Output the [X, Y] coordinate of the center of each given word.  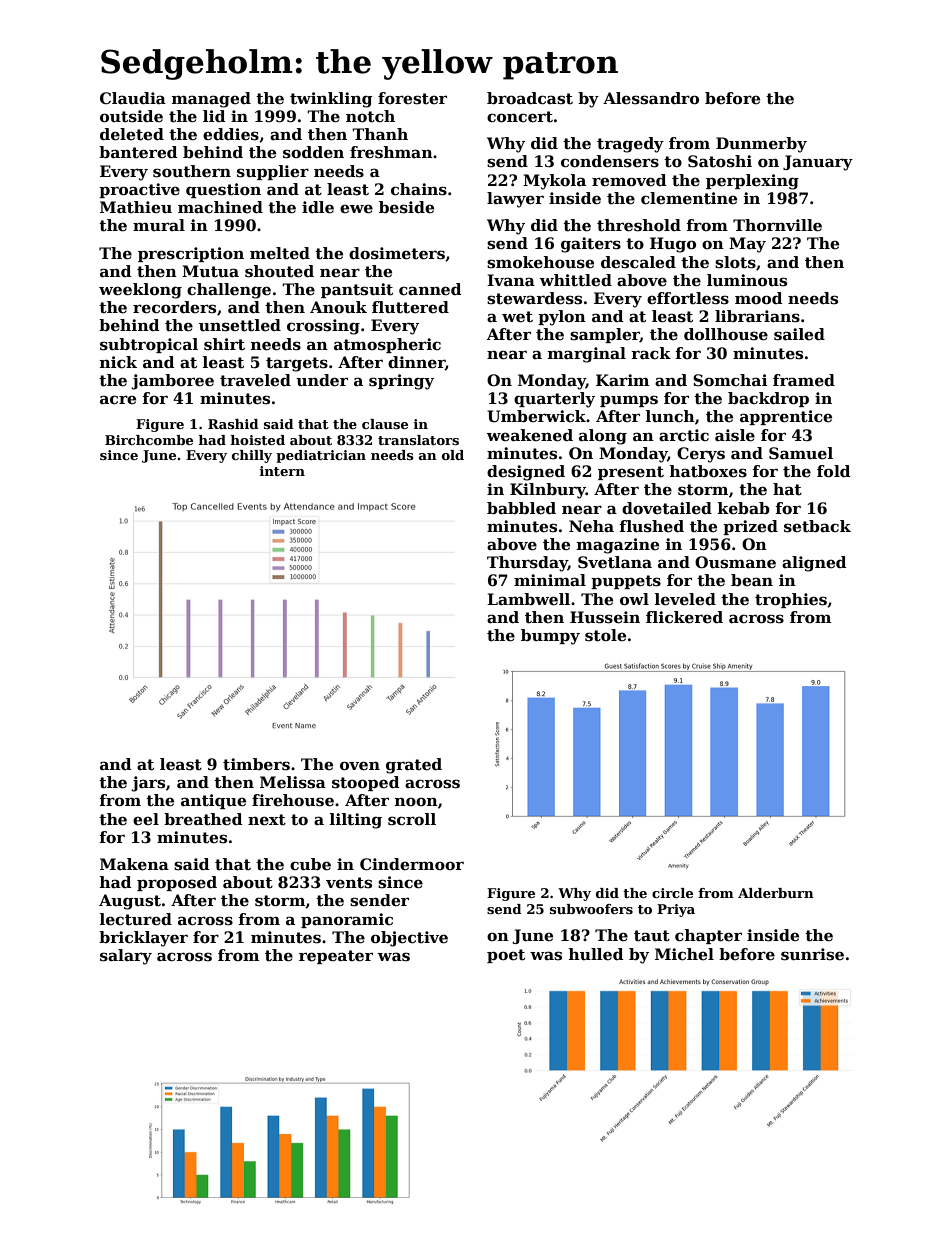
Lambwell [528, 599]
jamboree [172, 382]
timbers [256, 764]
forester [412, 98]
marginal [587, 355]
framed [804, 380]
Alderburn [776, 893]
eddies [231, 134]
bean [752, 580]
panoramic [347, 920]
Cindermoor [412, 864]
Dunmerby [761, 145]
